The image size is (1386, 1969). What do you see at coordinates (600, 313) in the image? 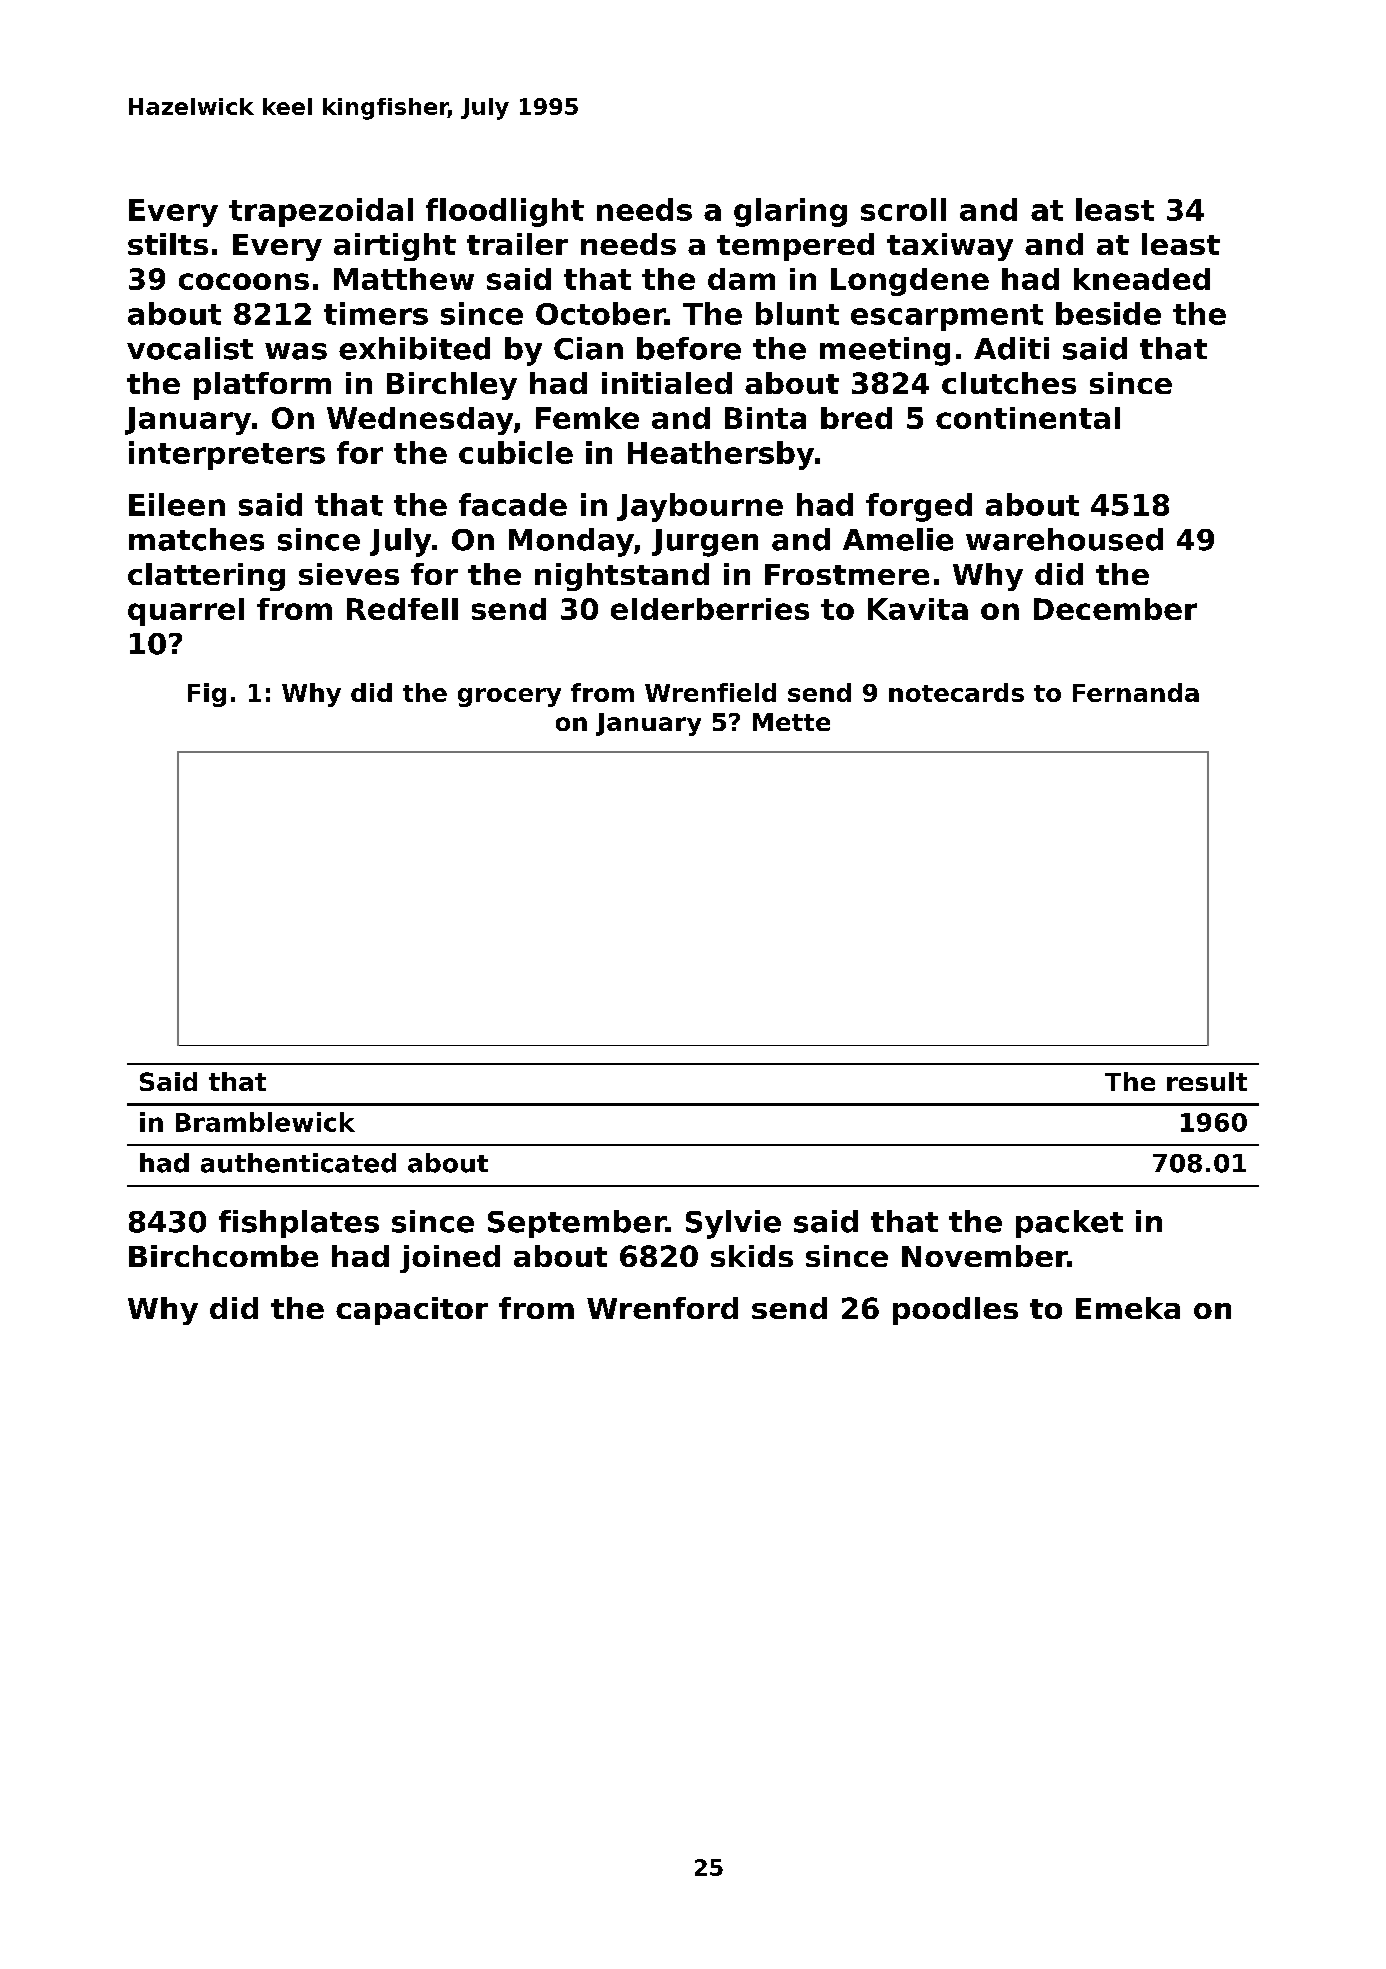
I see `October` at bounding box center [600, 313].
